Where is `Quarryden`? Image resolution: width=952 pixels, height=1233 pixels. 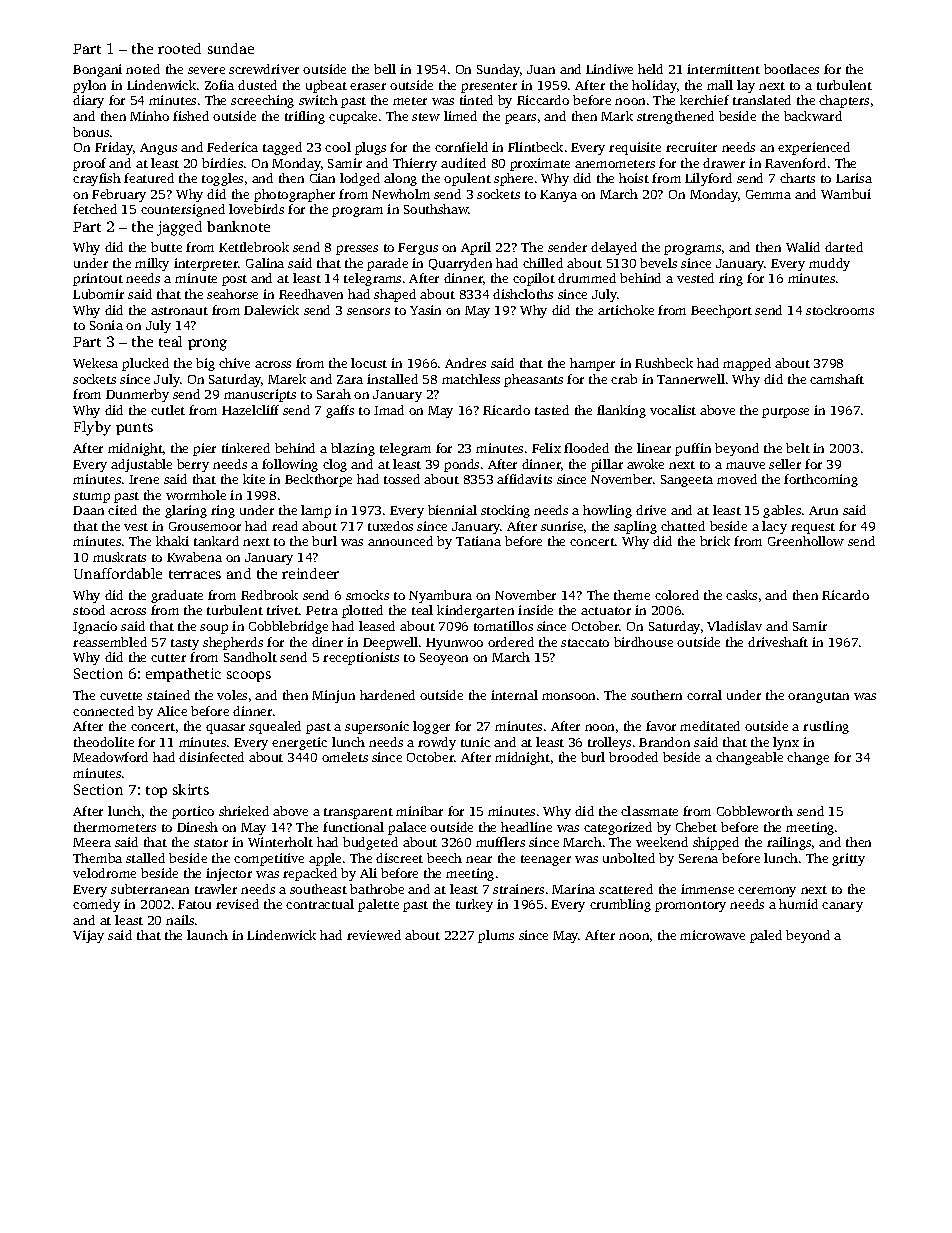 Quarryden is located at coordinates (460, 264).
